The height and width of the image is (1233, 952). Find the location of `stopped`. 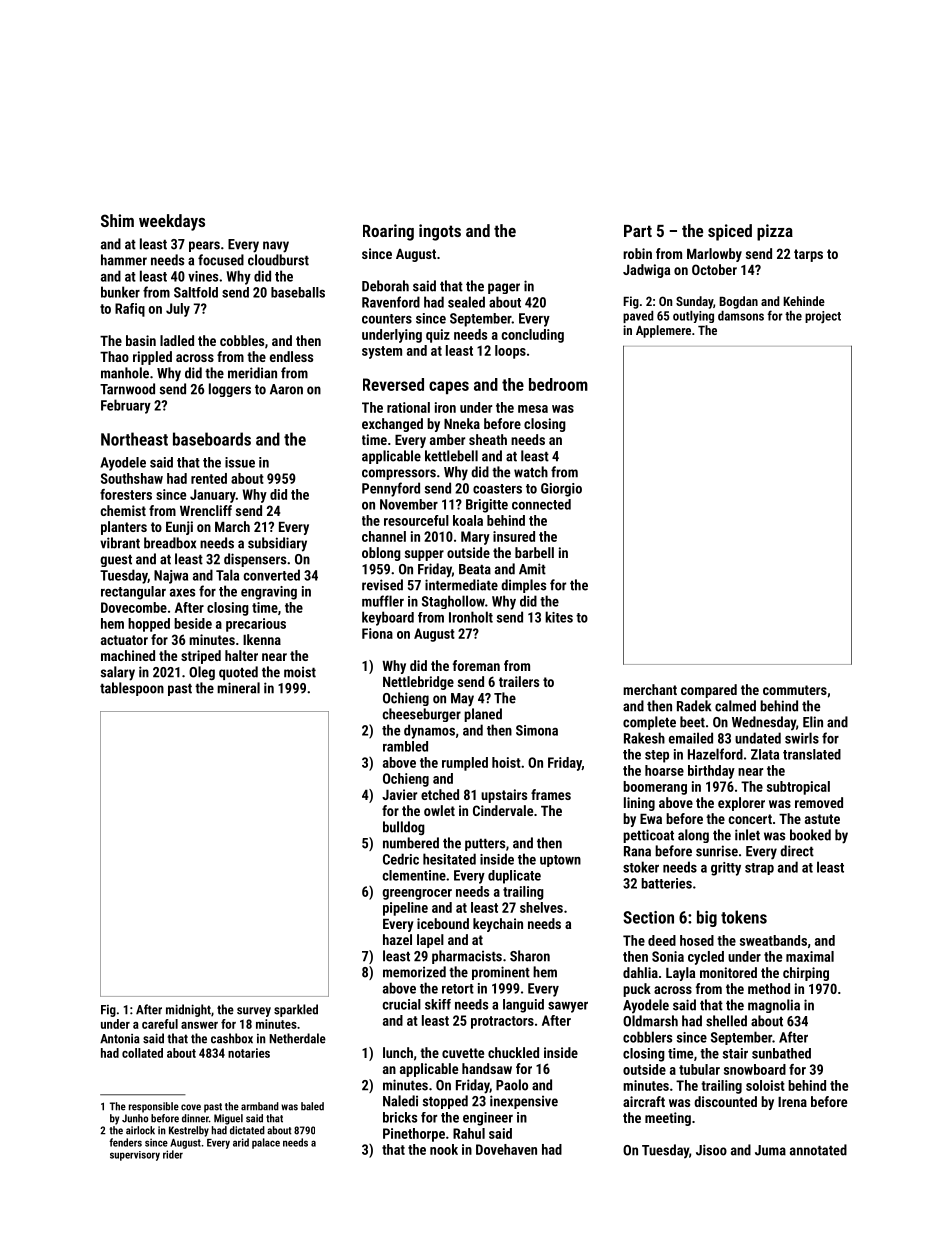

stopped is located at coordinates (445, 1102).
